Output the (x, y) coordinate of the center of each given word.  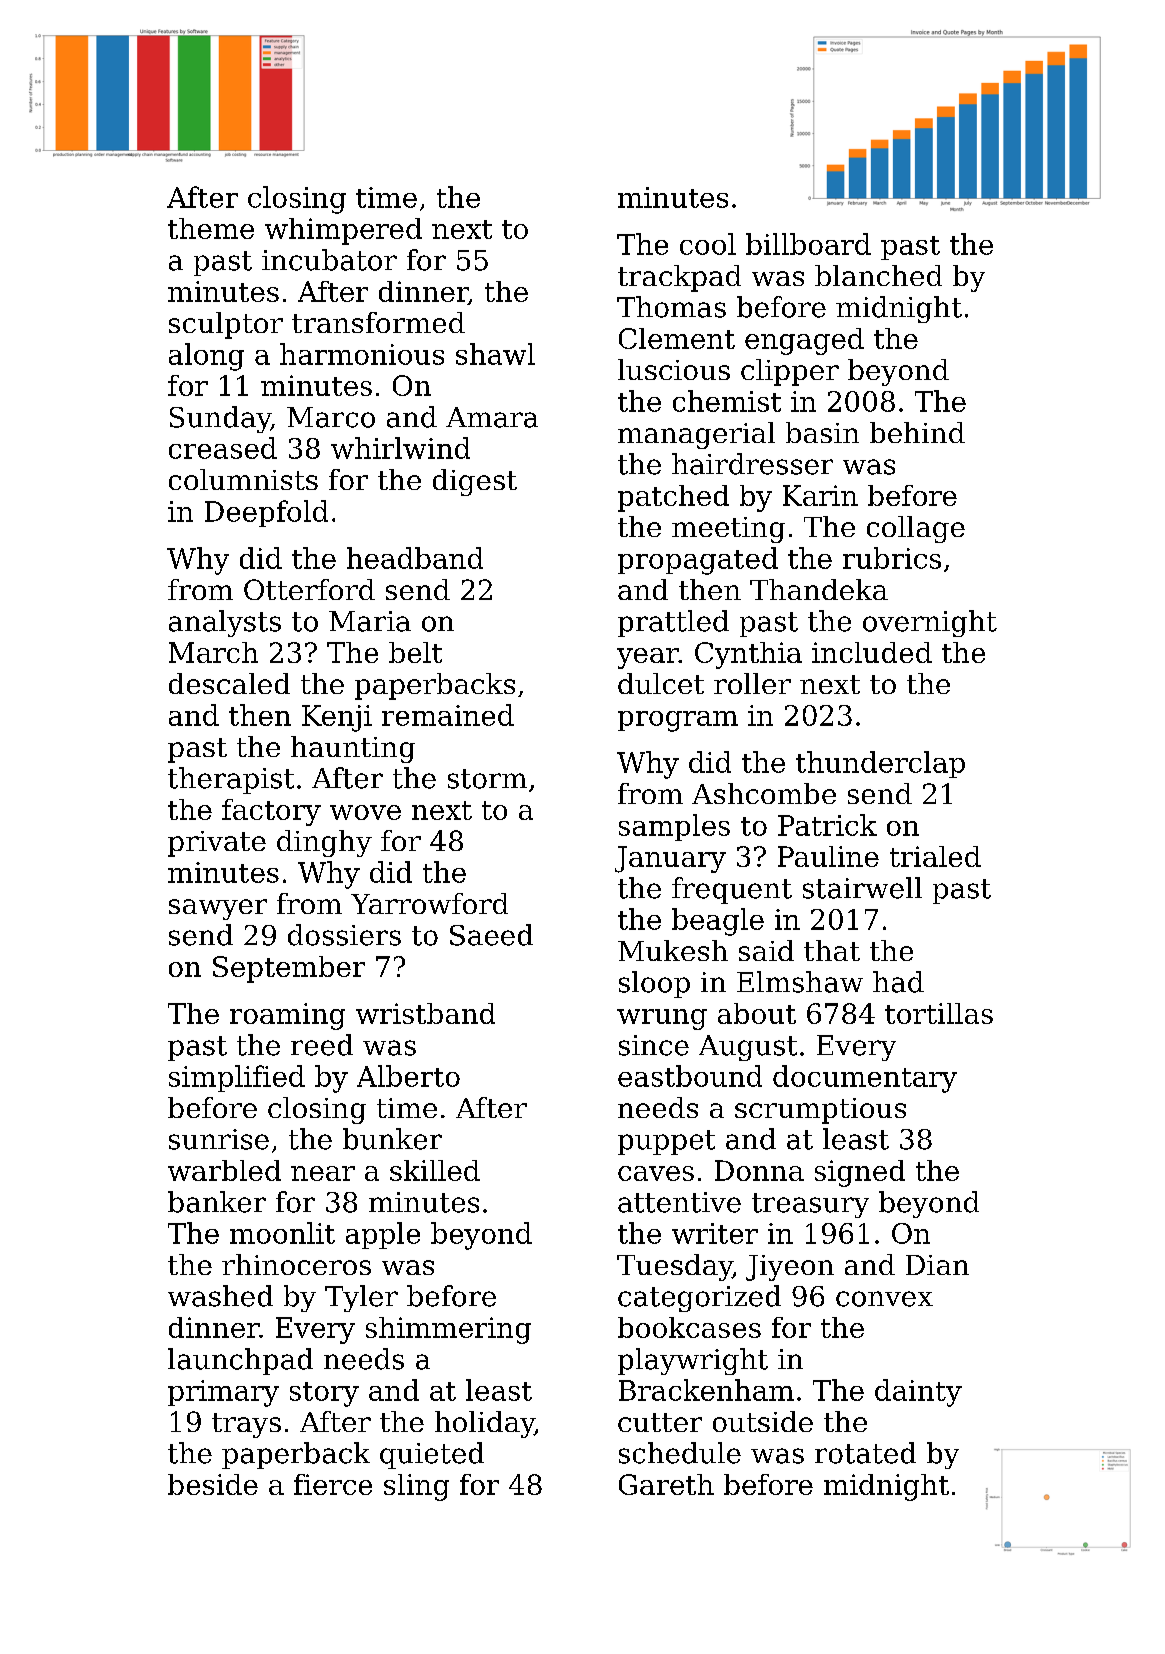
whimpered (343, 231)
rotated (865, 1453)
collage (916, 529)
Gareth (666, 1484)
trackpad (679, 278)
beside (213, 1484)
